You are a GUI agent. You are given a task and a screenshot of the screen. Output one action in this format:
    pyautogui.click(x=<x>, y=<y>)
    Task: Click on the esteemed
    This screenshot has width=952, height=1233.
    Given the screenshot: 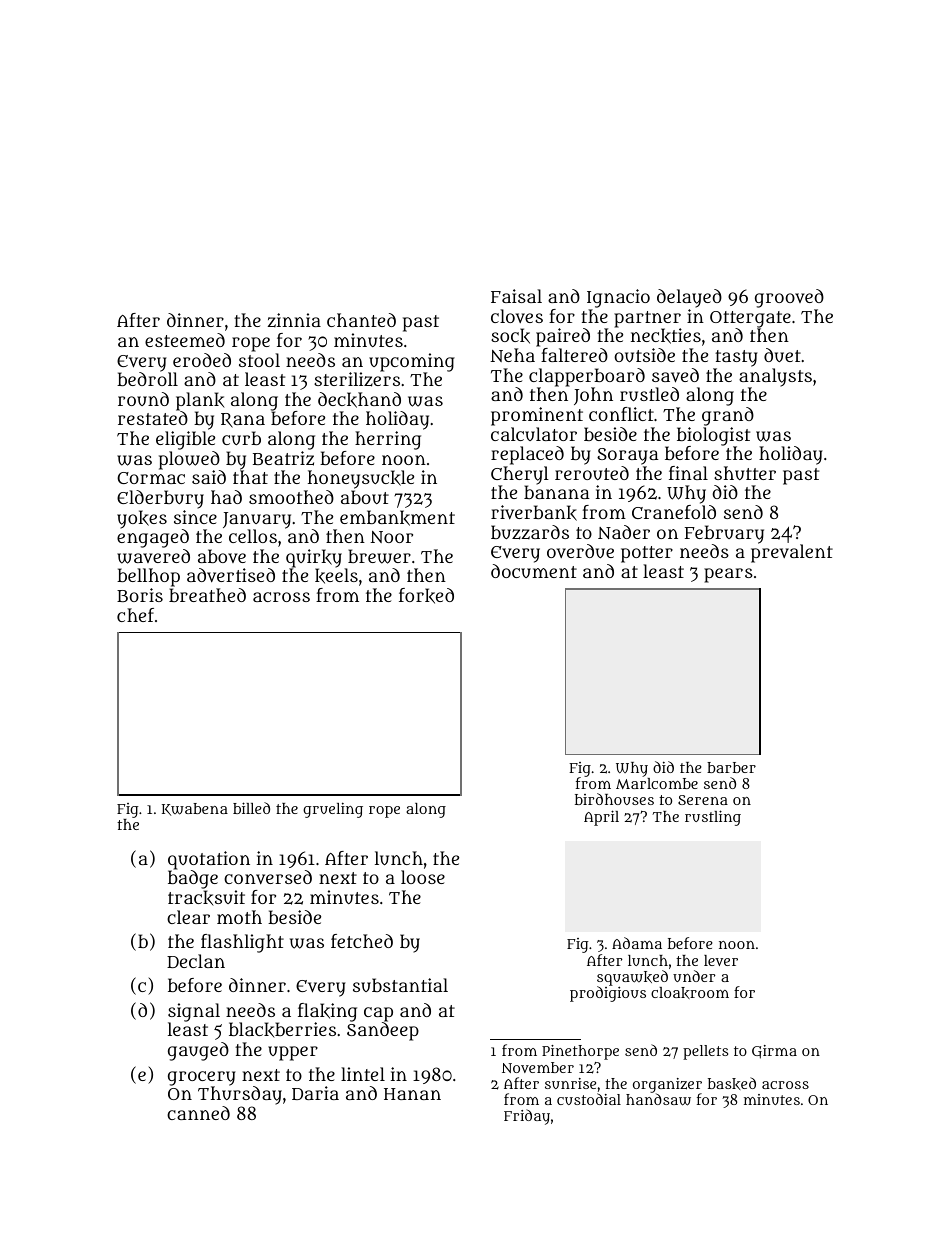 What is the action you would take?
    pyautogui.click(x=185, y=340)
